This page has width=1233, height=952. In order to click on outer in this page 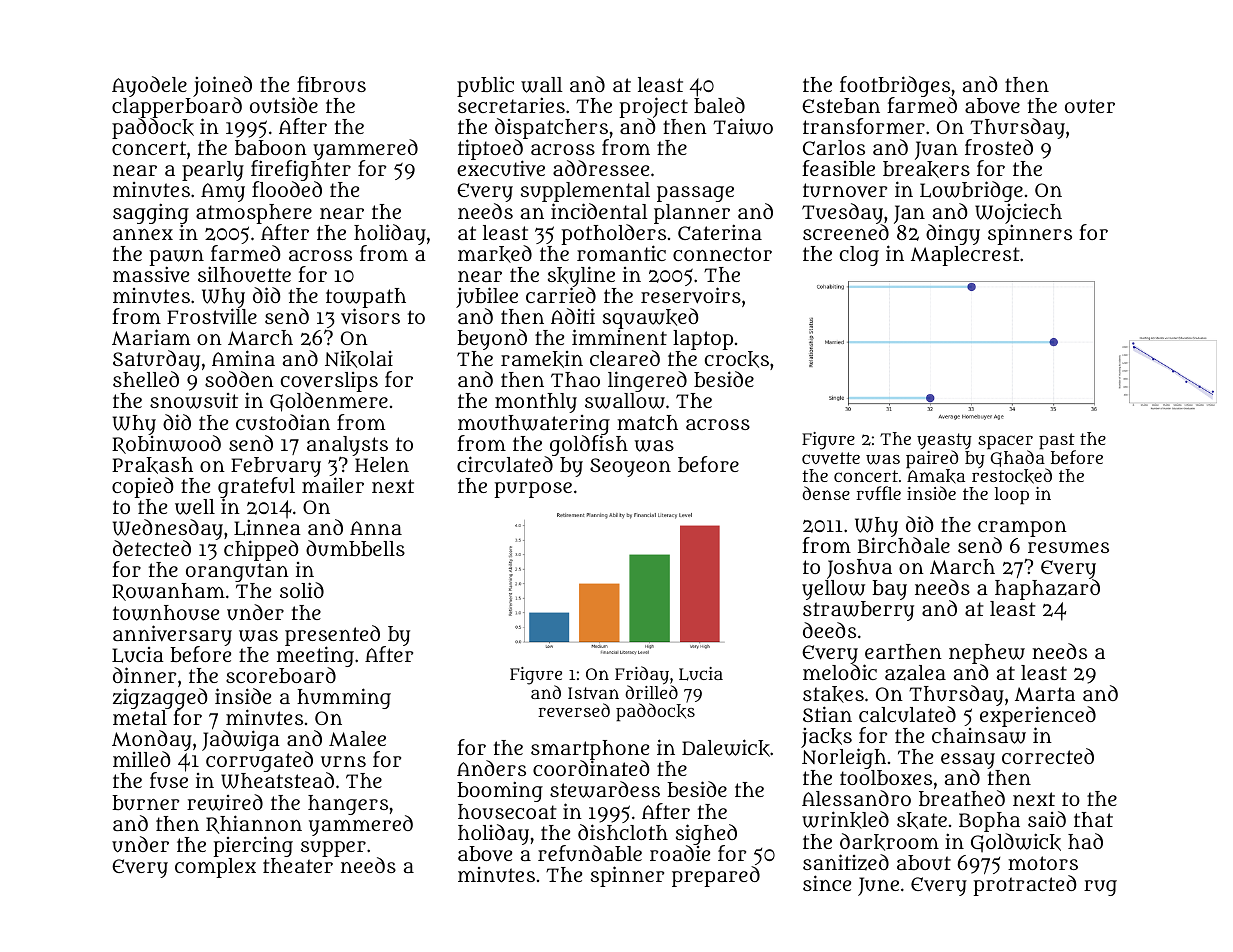, I will do `click(1090, 106)`.
